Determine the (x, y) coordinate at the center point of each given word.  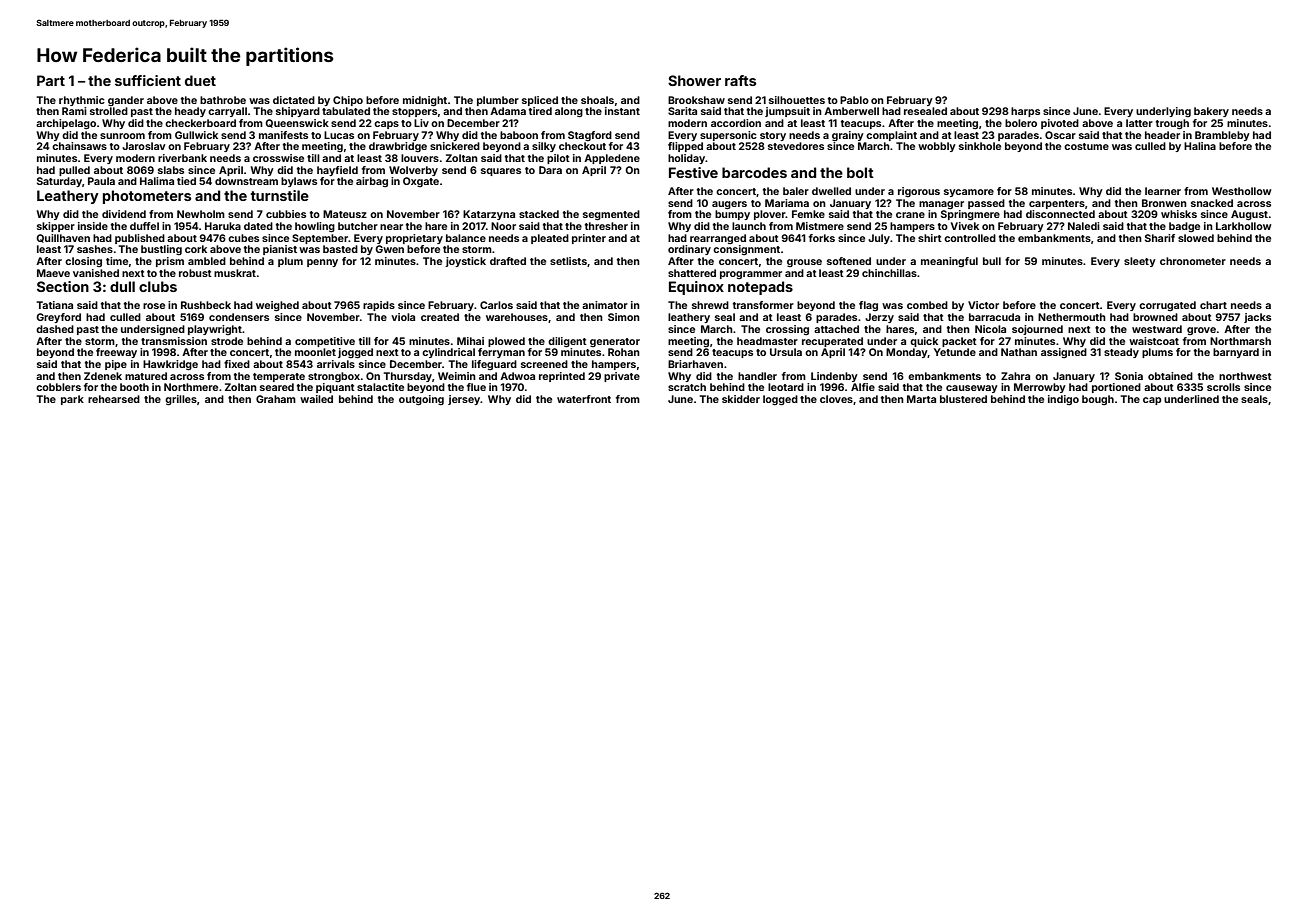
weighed (277, 306)
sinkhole (980, 146)
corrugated (1167, 306)
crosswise (278, 158)
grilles (181, 400)
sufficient (148, 80)
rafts (740, 80)
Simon (624, 317)
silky (544, 147)
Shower (694, 80)
